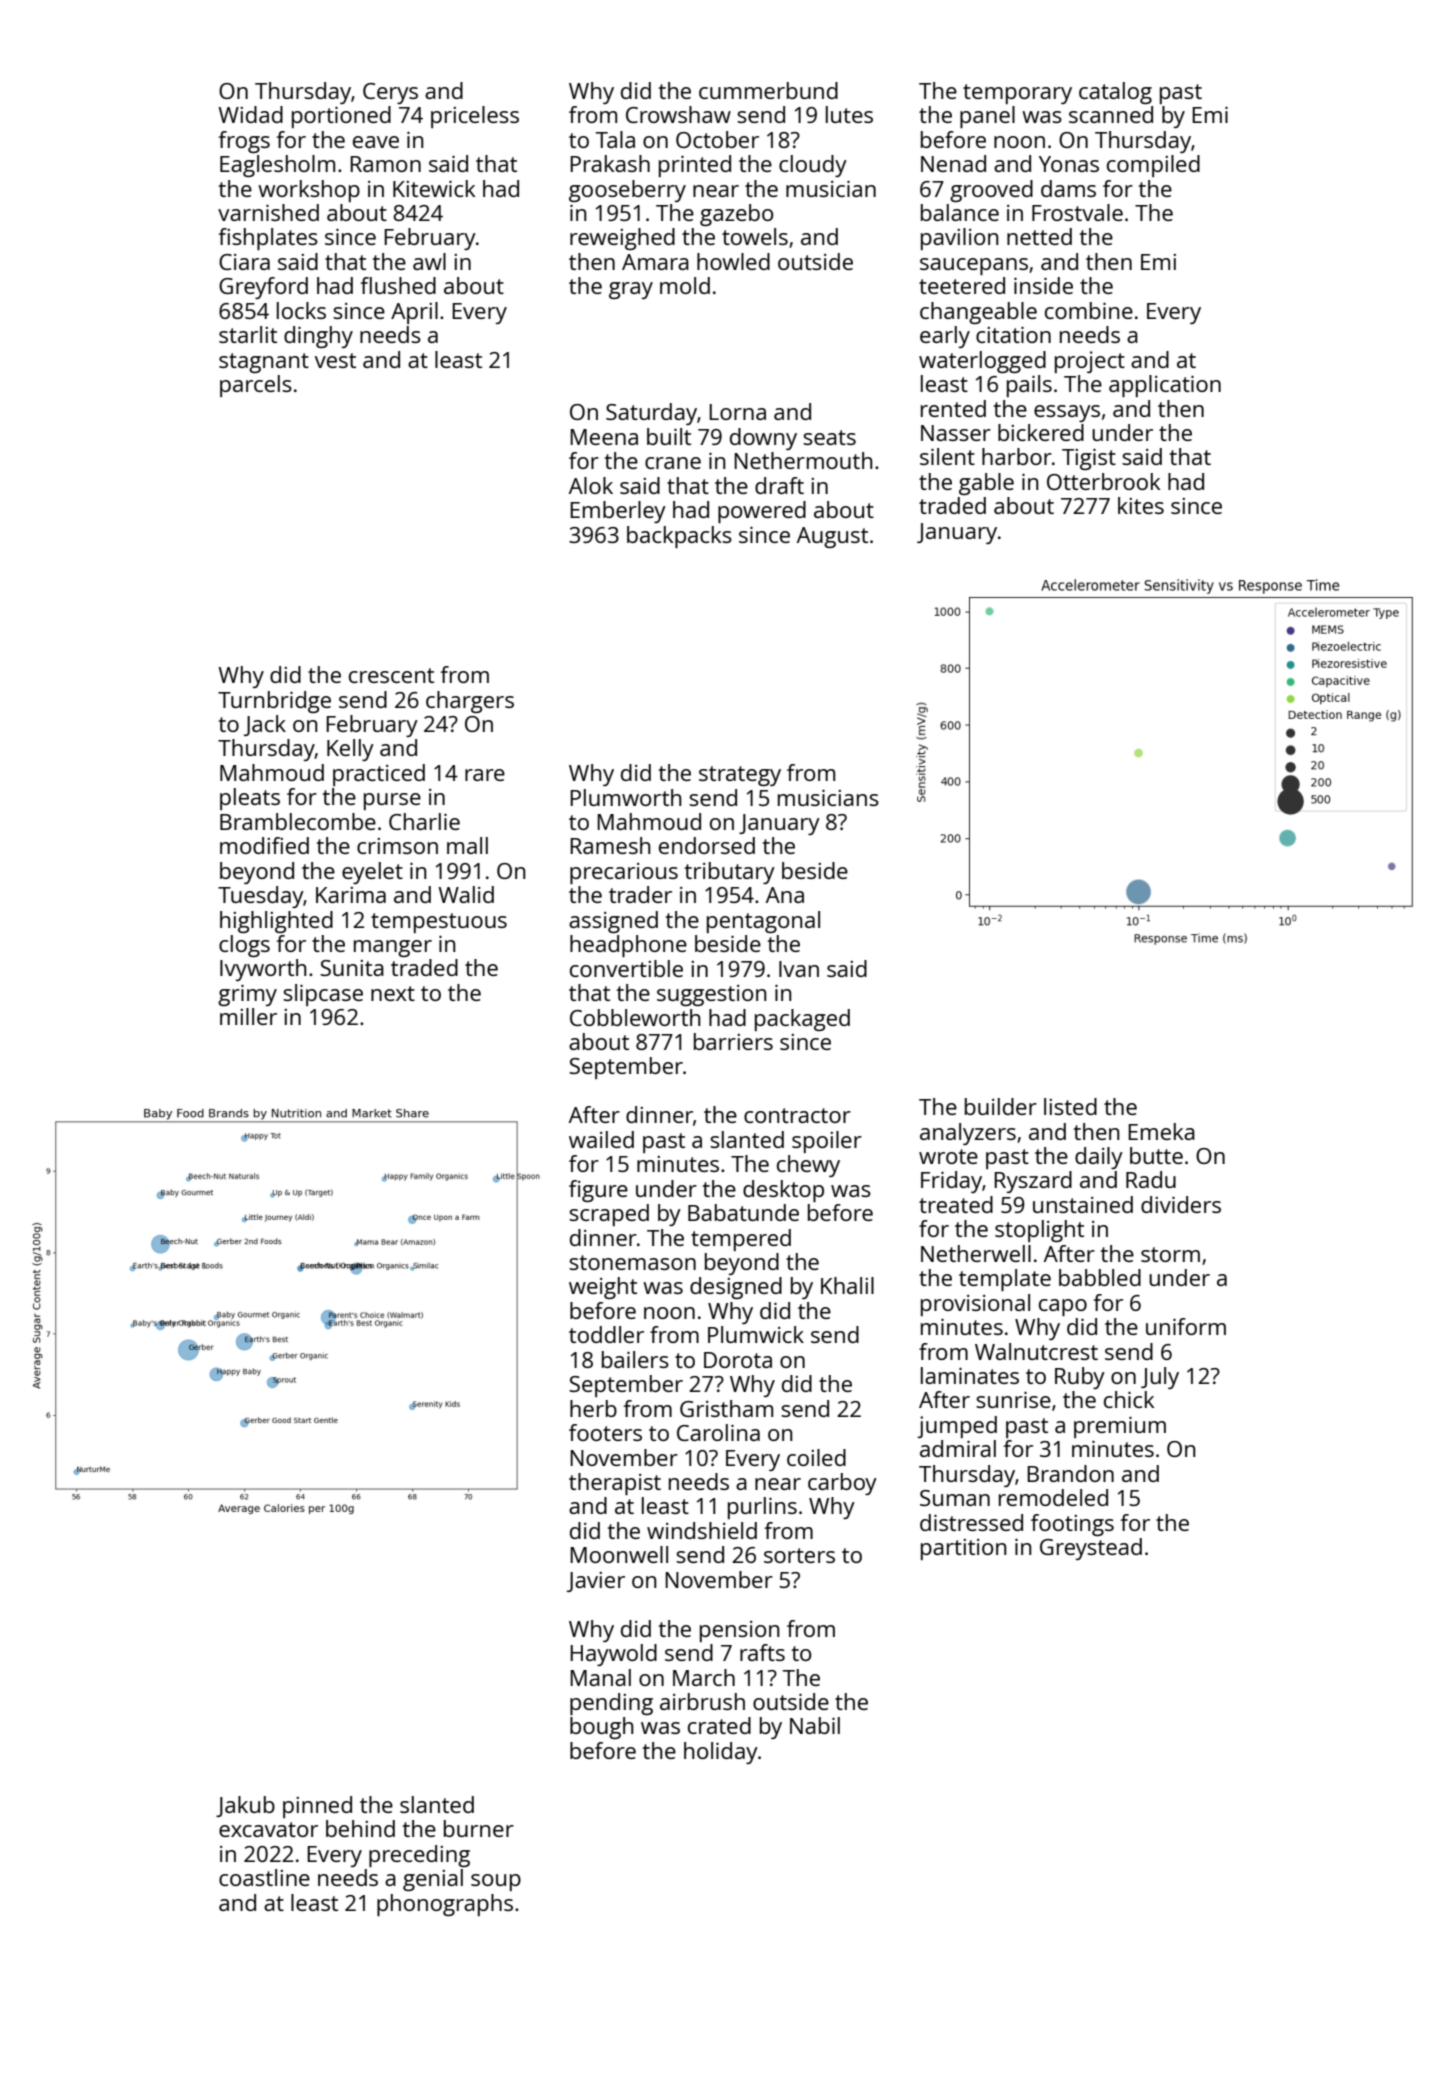  Describe the element at coordinates (613, 1655) in the page. I see `Haywold` at that location.
